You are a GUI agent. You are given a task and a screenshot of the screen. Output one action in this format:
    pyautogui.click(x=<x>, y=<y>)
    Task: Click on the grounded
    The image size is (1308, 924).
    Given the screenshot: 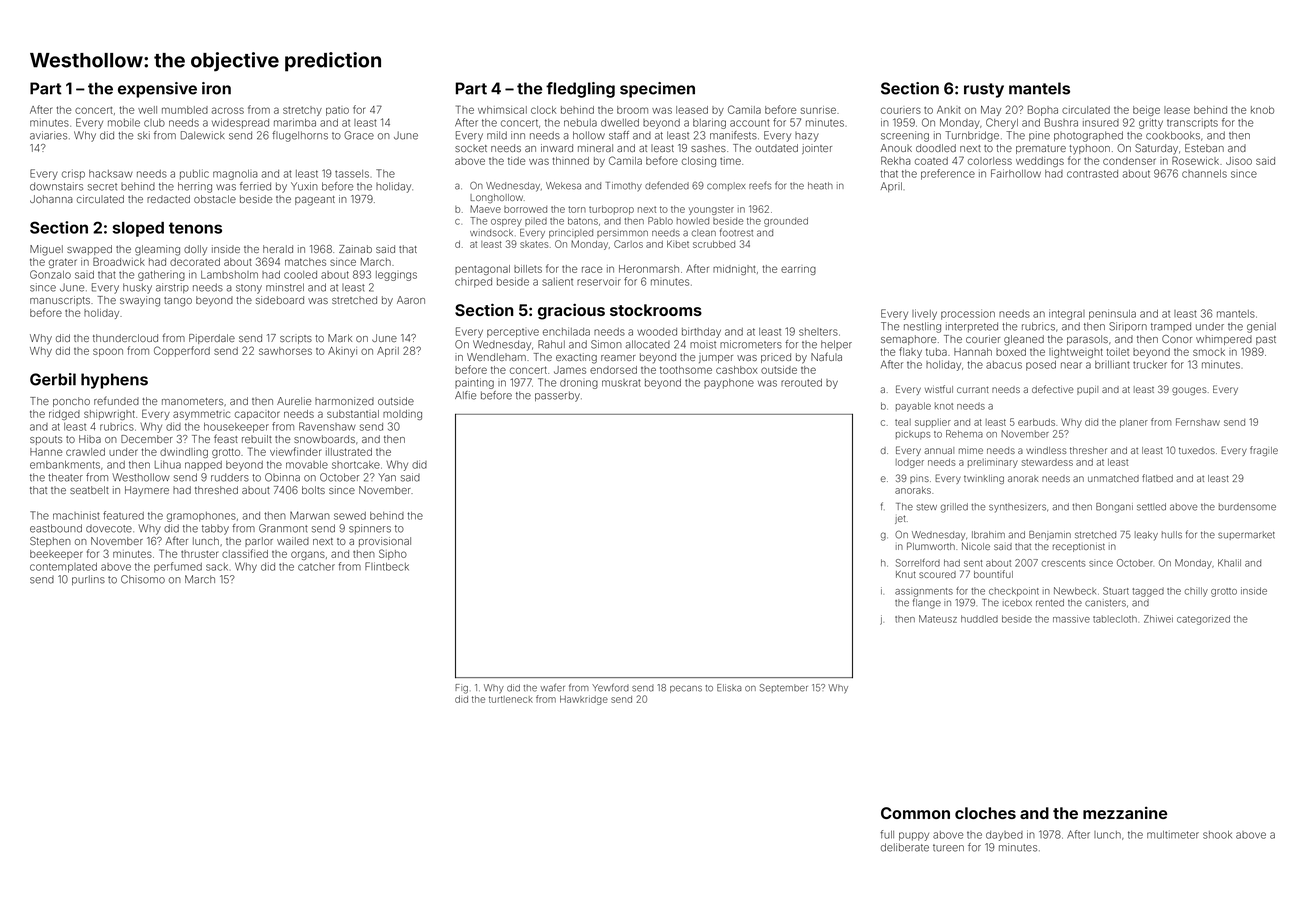 What is the action you would take?
    pyautogui.click(x=786, y=222)
